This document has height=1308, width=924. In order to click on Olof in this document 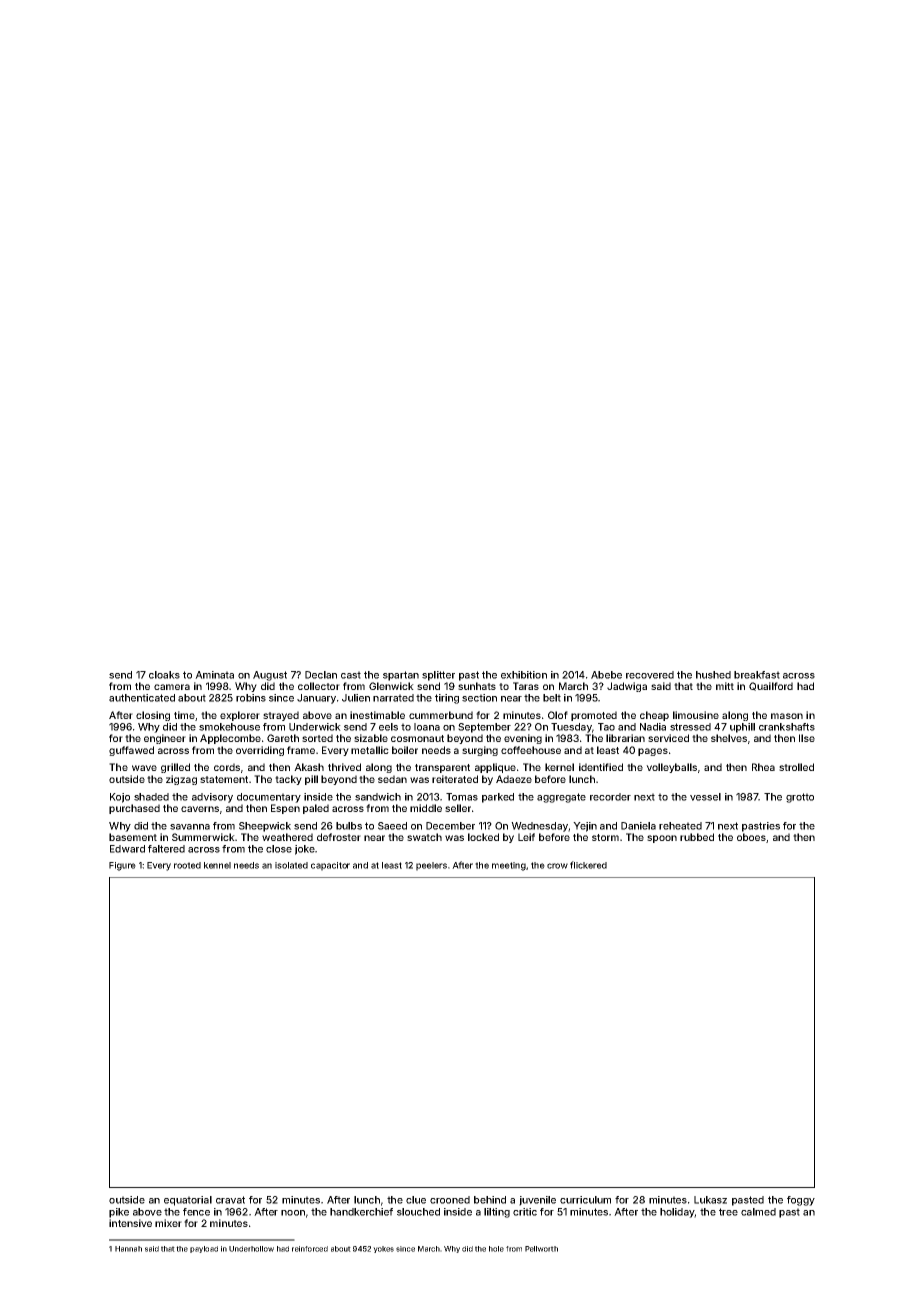, I will do `click(558, 715)`.
